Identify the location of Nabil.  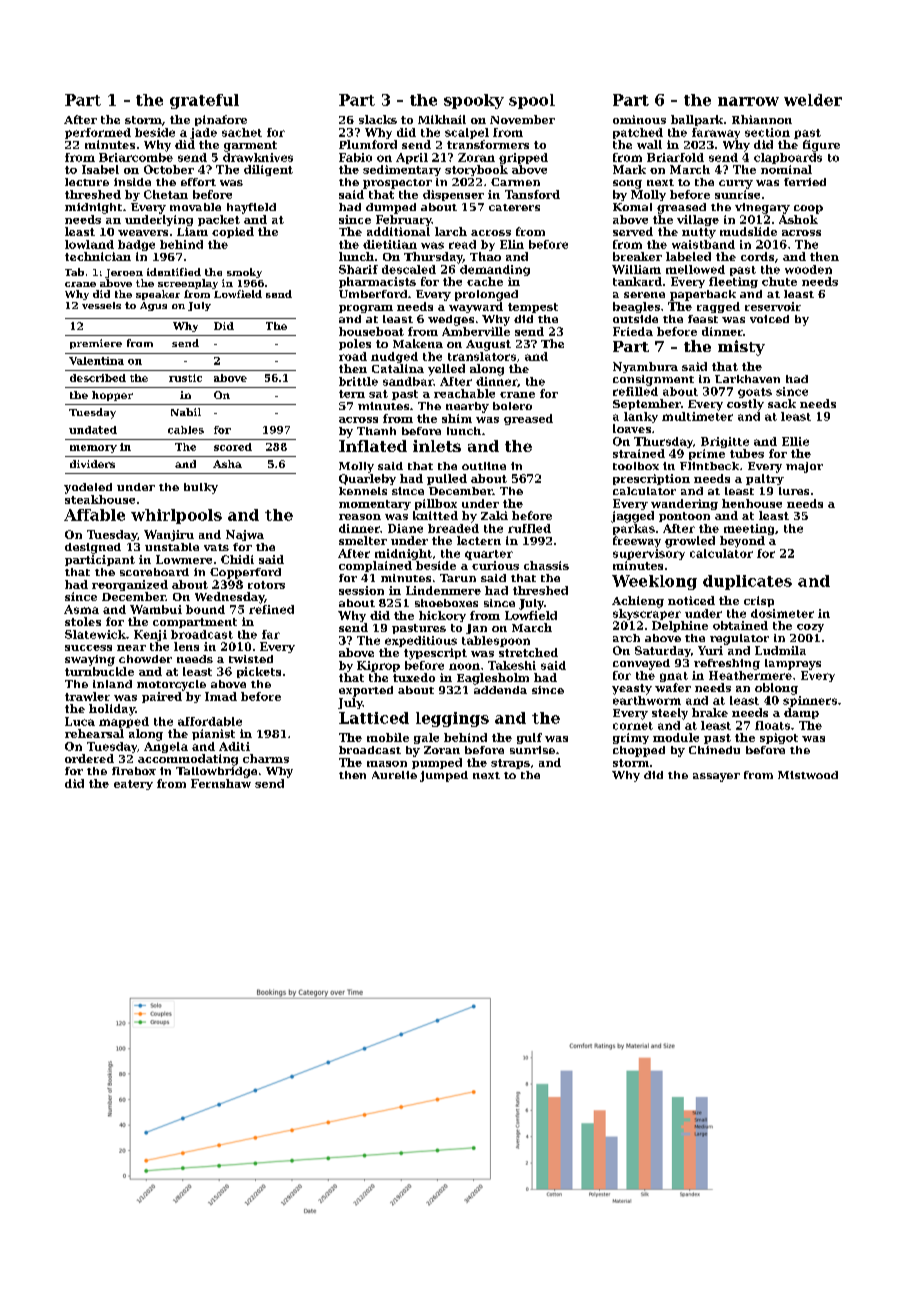
(186, 412).
